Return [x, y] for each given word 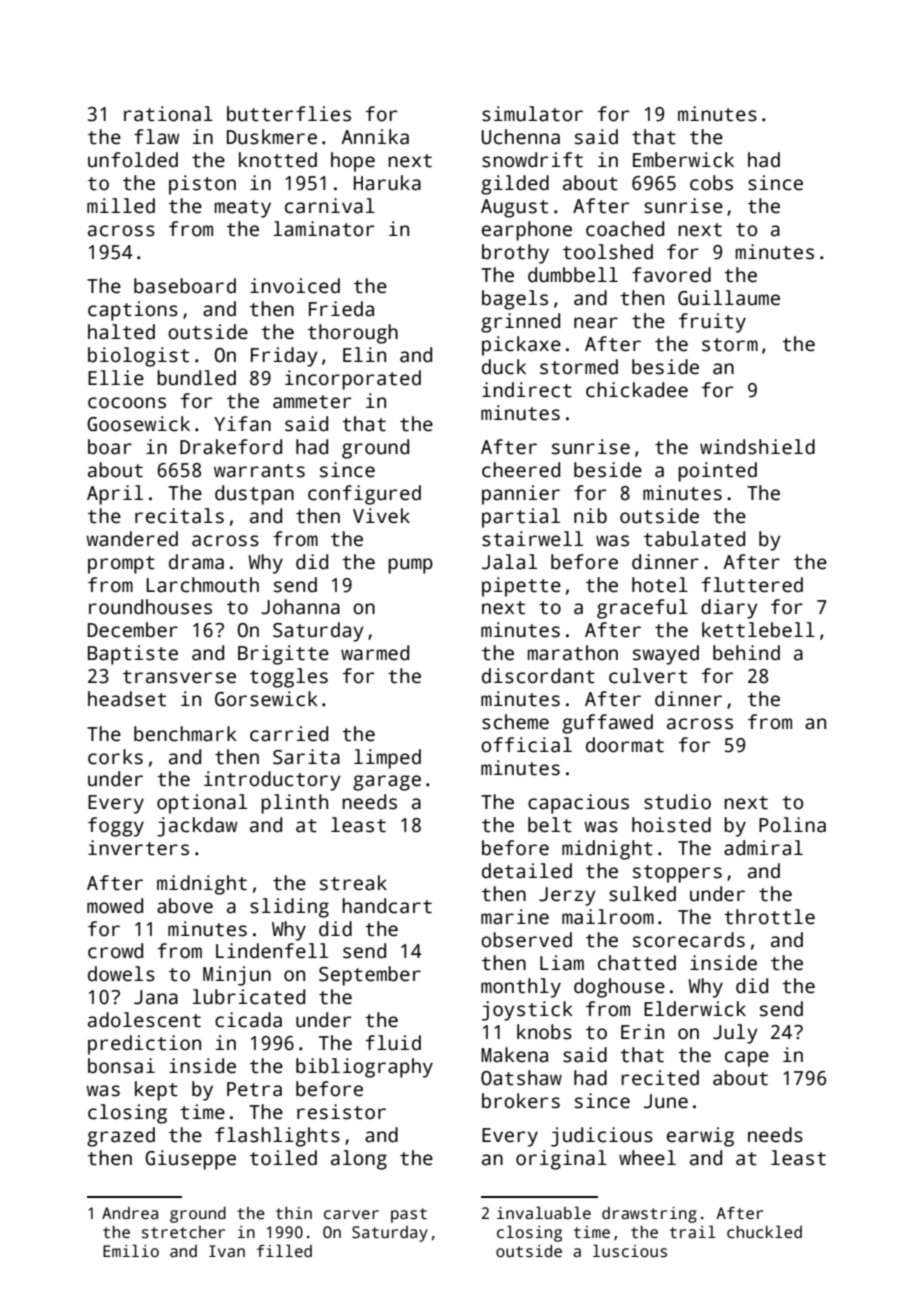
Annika [375, 137]
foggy [116, 827]
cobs [711, 183]
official [526, 745]
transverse [179, 677]
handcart [387, 906]
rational [168, 114]
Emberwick [683, 160]
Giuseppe [190, 1160]
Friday [284, 357]
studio [677, 802]
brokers [521, 1101]
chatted [637, 963]
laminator [323, 229]
